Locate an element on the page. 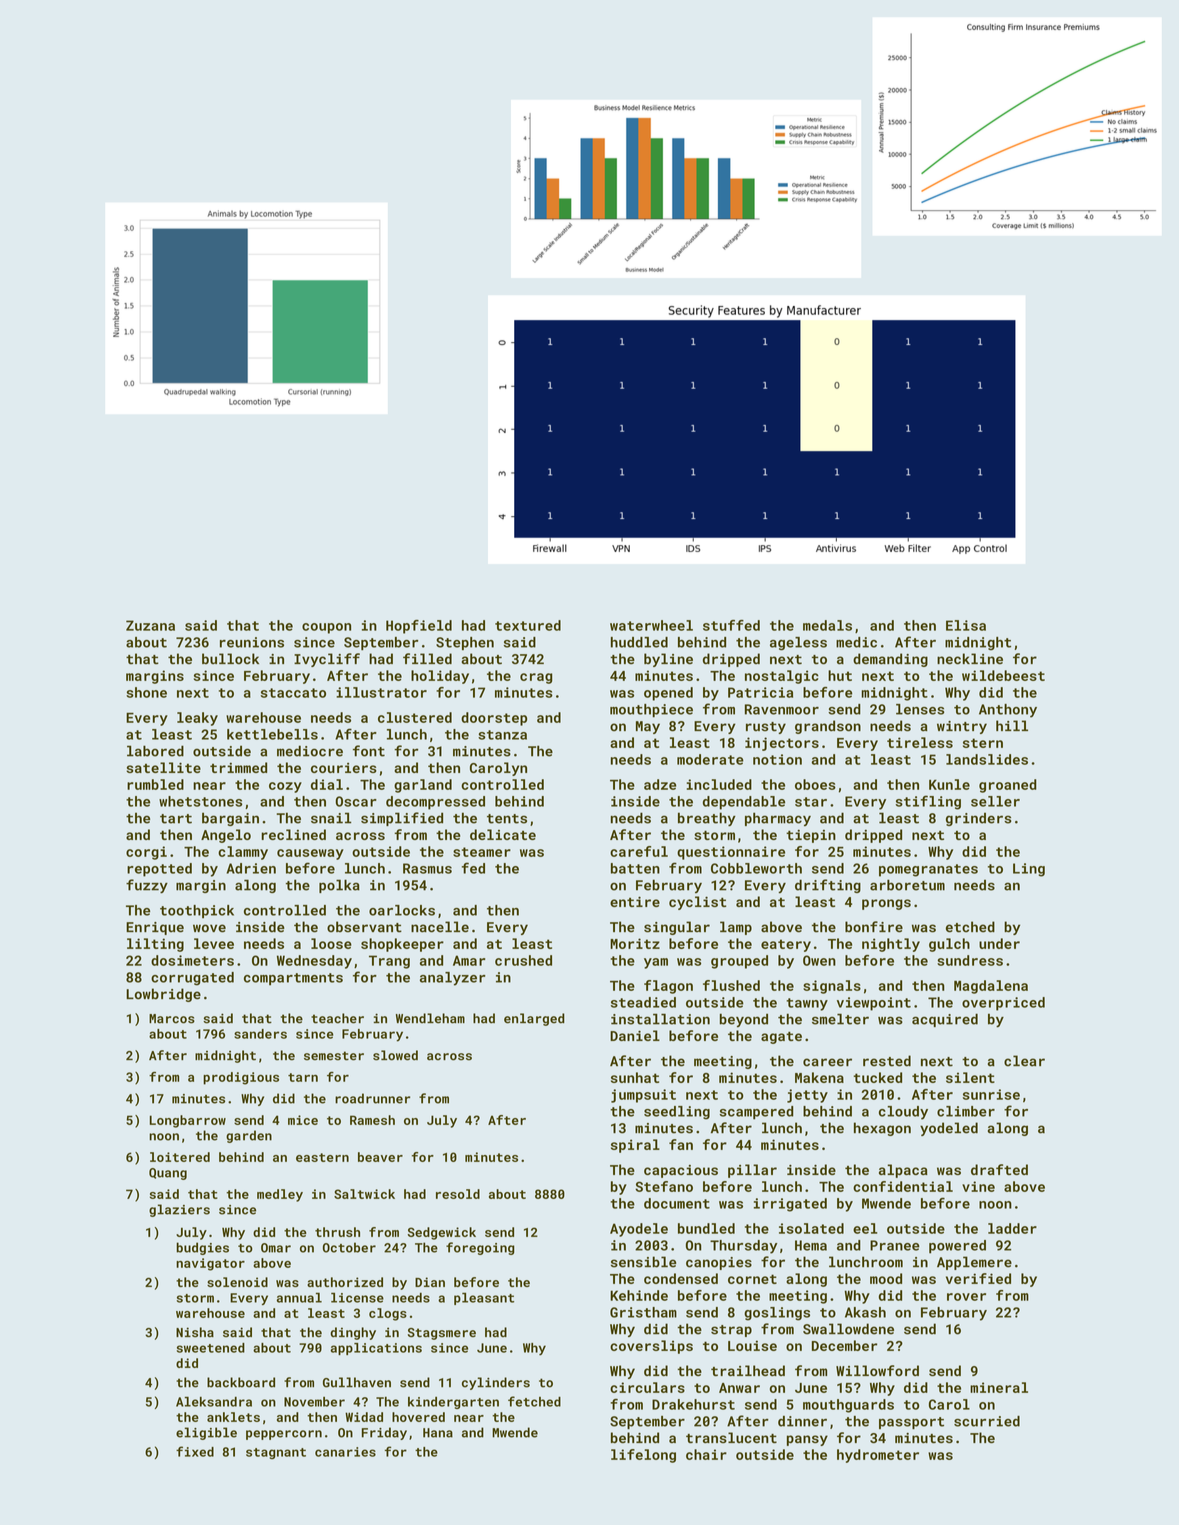  canaries is located at coordinates (345, 1452).
